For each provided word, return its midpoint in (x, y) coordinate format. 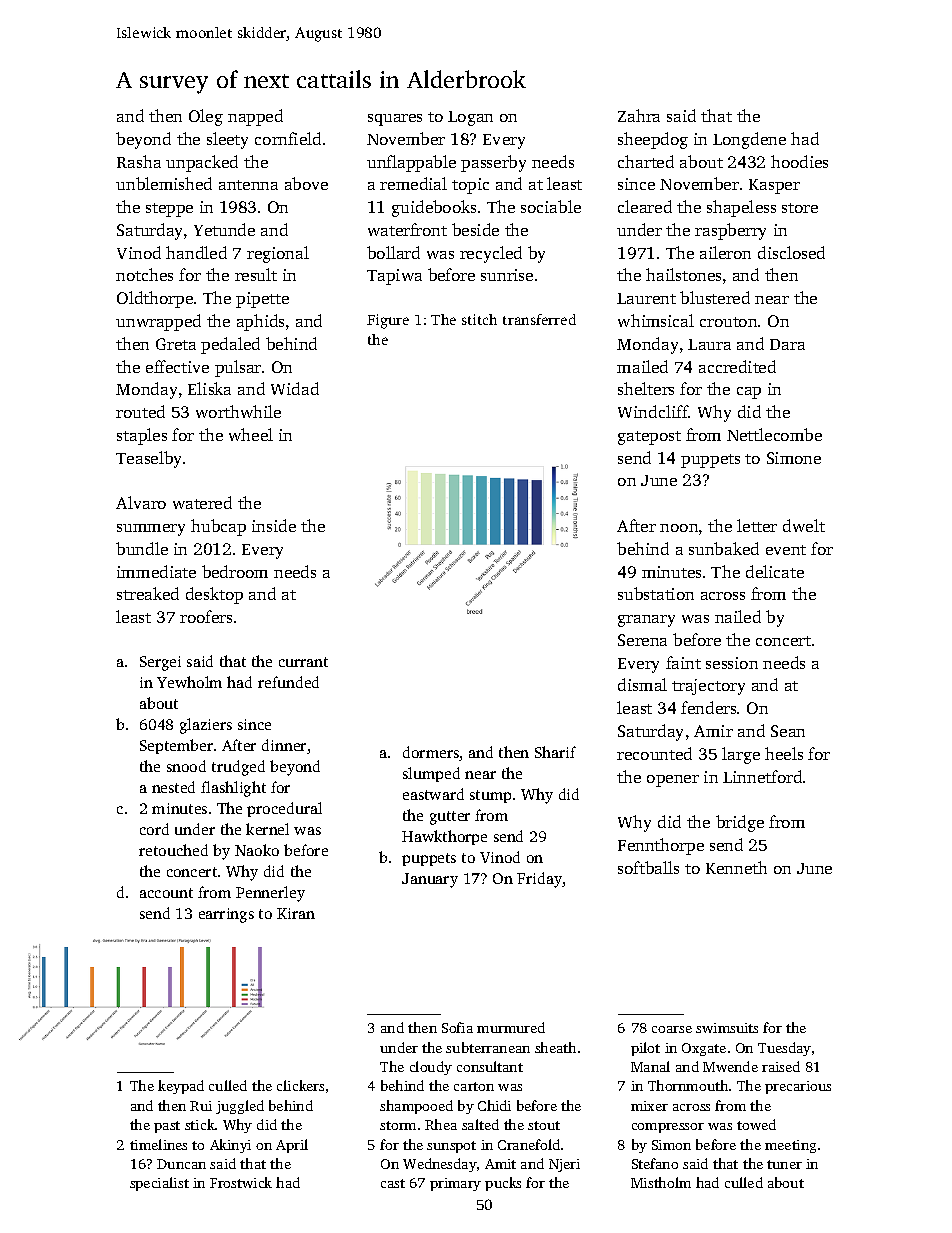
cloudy (431, 1068)
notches (144, 274)
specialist (159, 1184)
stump (490, 796)
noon (679, 528)
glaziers (206, 726)
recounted (654, 753)
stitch (479, 319)
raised (781, 1066)
